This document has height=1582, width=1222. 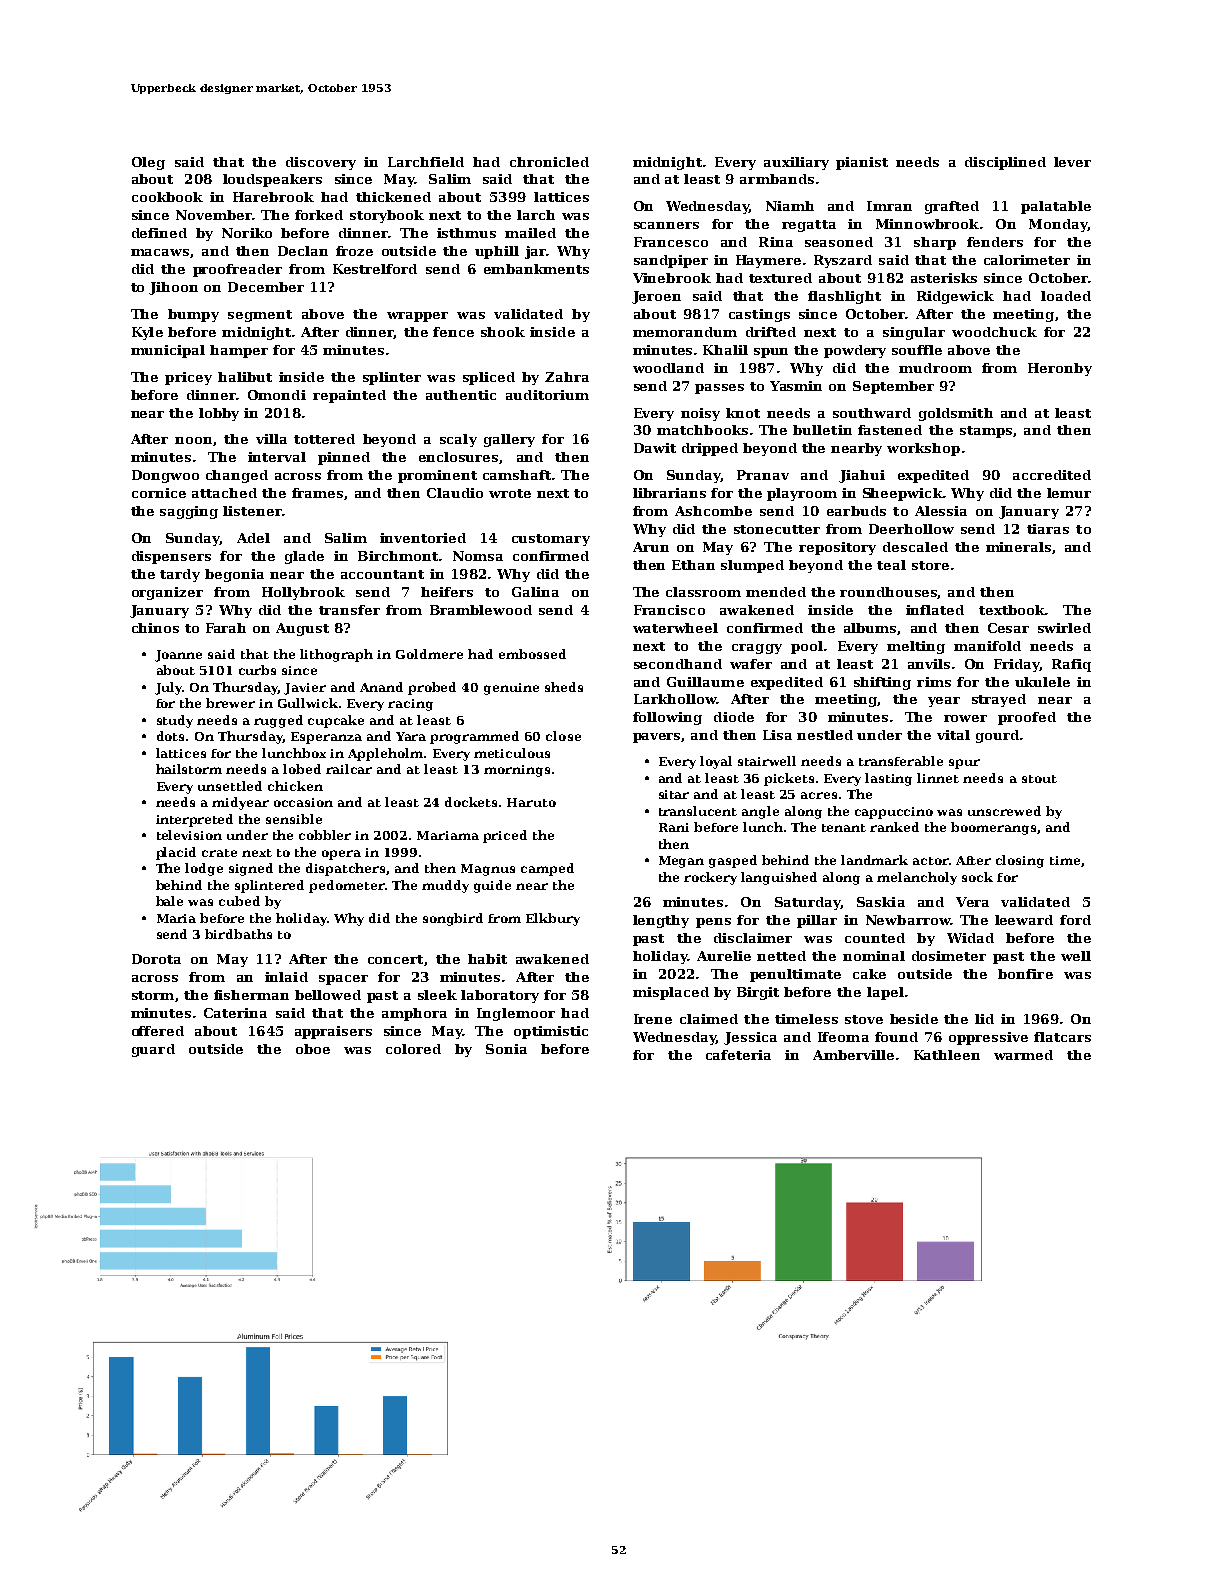 What do you see at coordinates (882, 683) in the document?
I see `shifting` at bounding box center [882, 683].
